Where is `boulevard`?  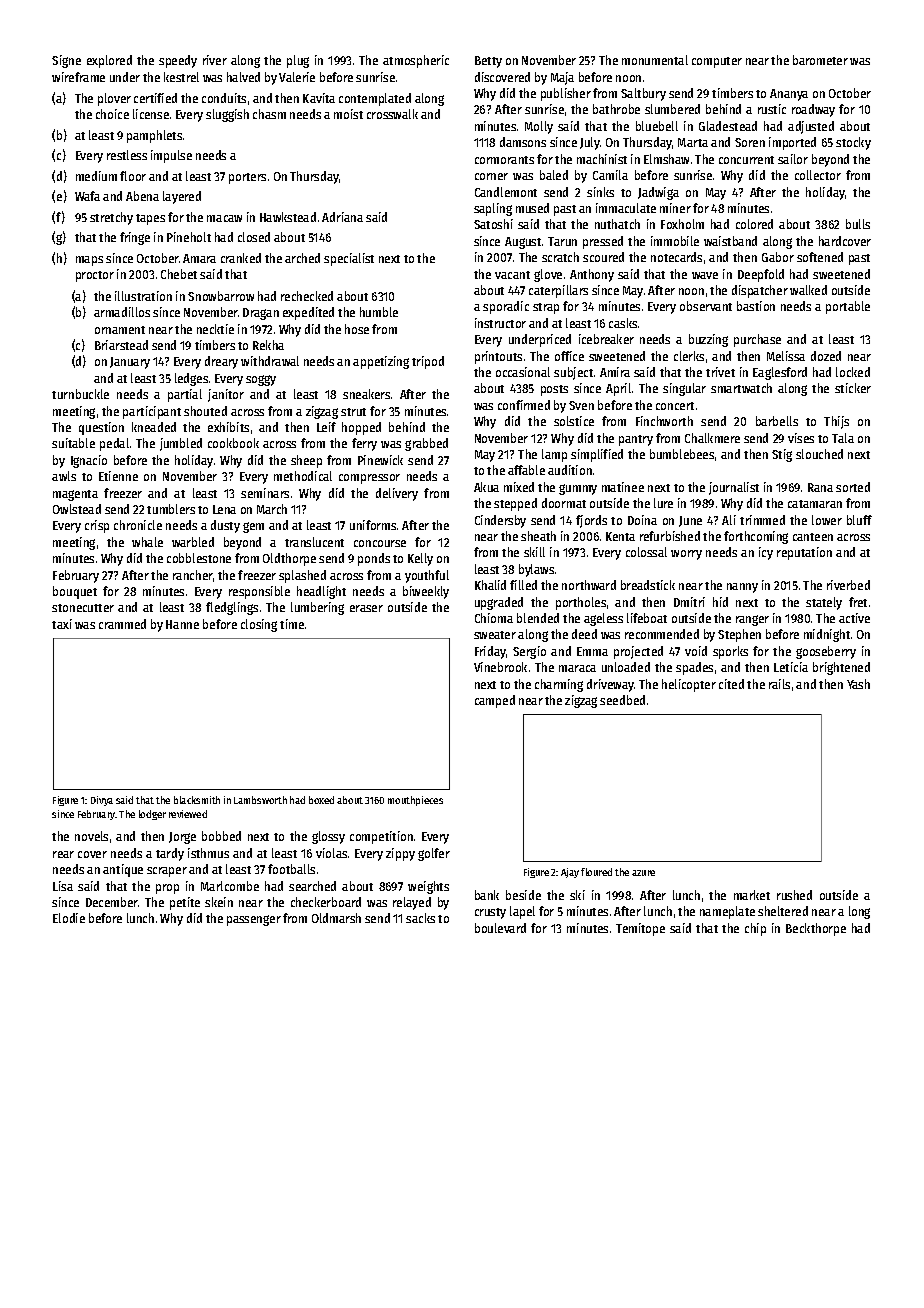 boulevard is located at coordinates (500, 928).
